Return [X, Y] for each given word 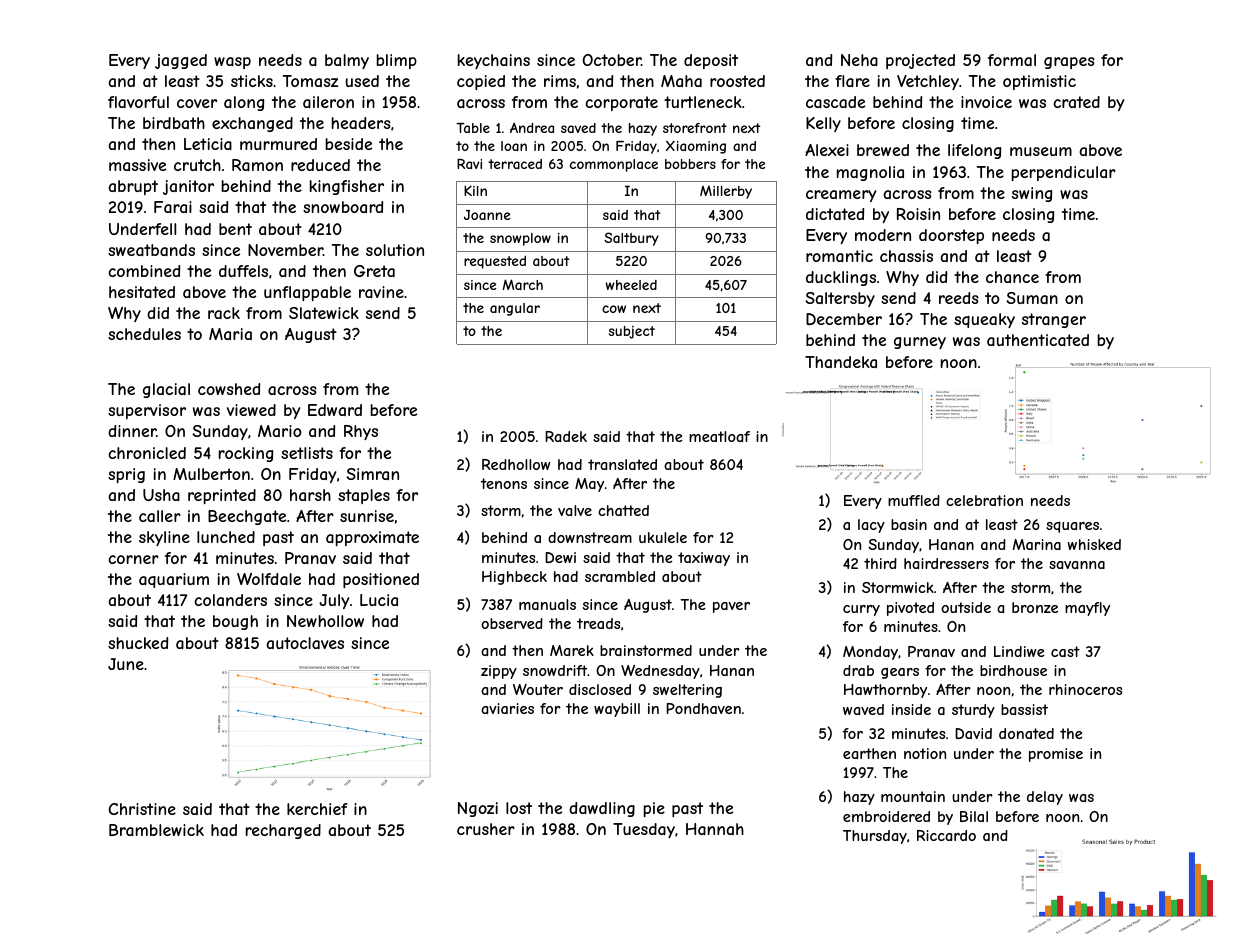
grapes [1069, 63]
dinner [132, 431]
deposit [711, 61]
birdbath [174, 123]
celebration [984, 500]
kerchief [317, 809]
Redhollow [516, 464]
